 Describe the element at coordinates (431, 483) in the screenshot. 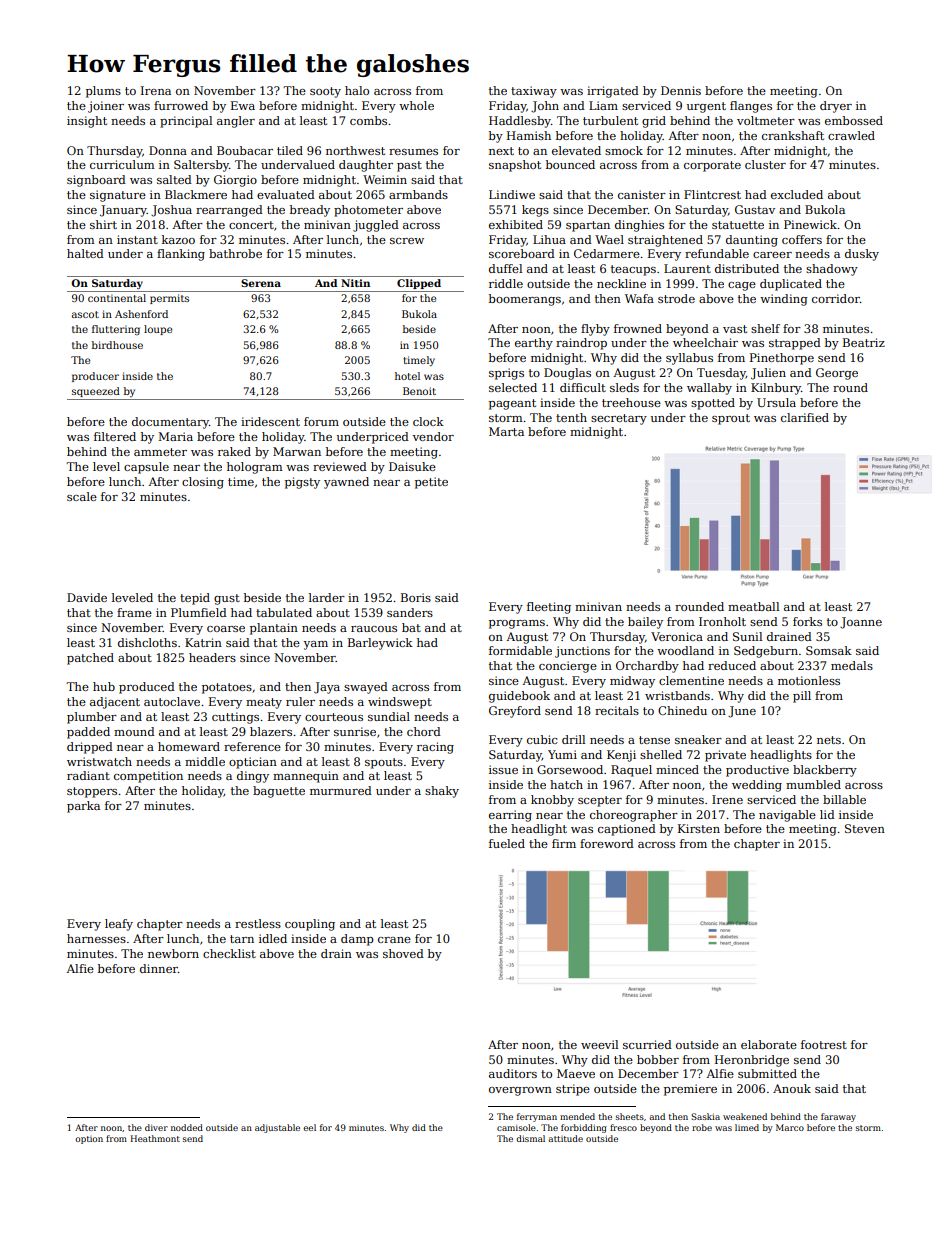

I see `petite` at that location.
